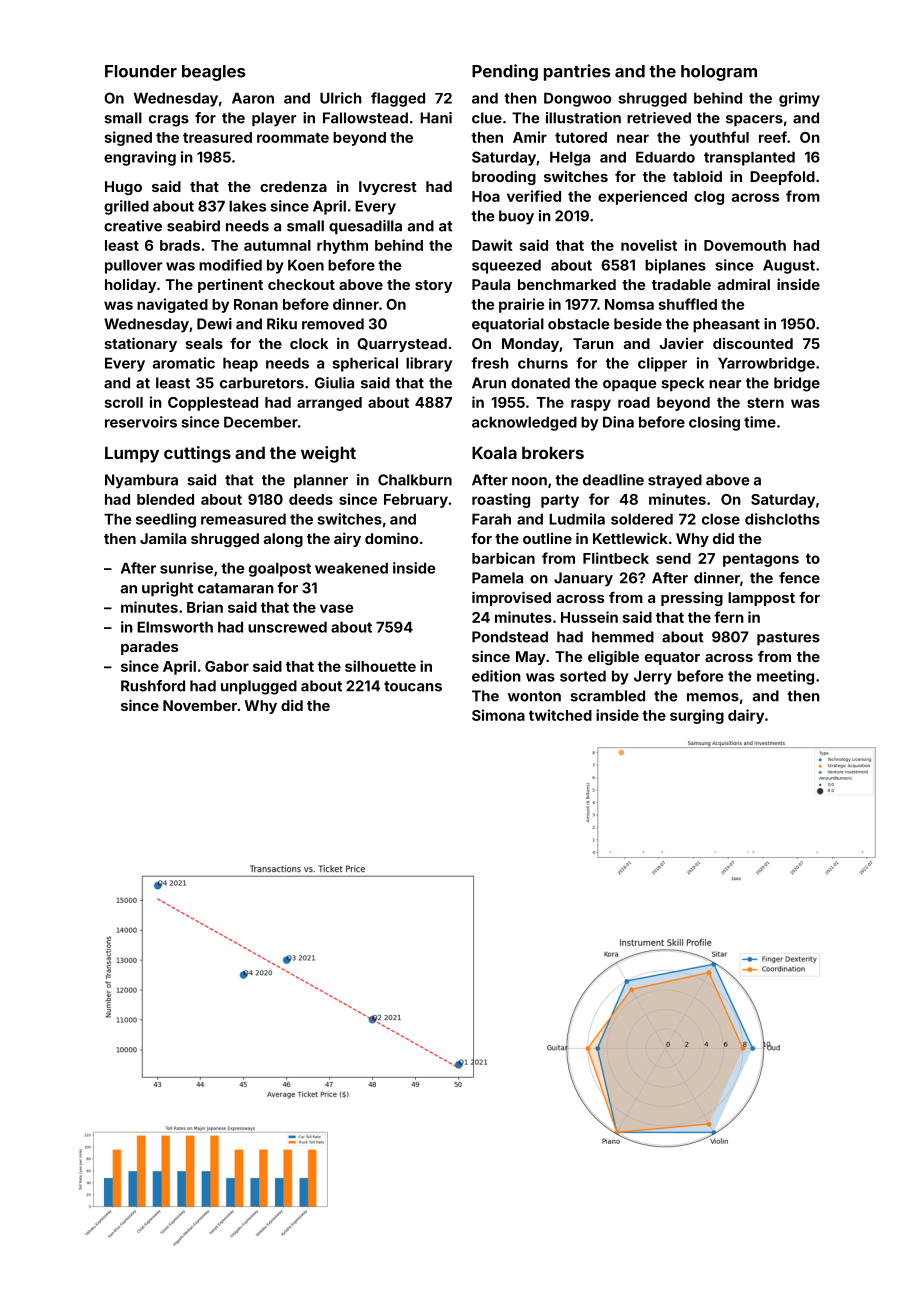 This screenshot has width=924, height=1308. Describe the element at coordinates (505, 72) in the screenshot. I see `Pending` at that location.
